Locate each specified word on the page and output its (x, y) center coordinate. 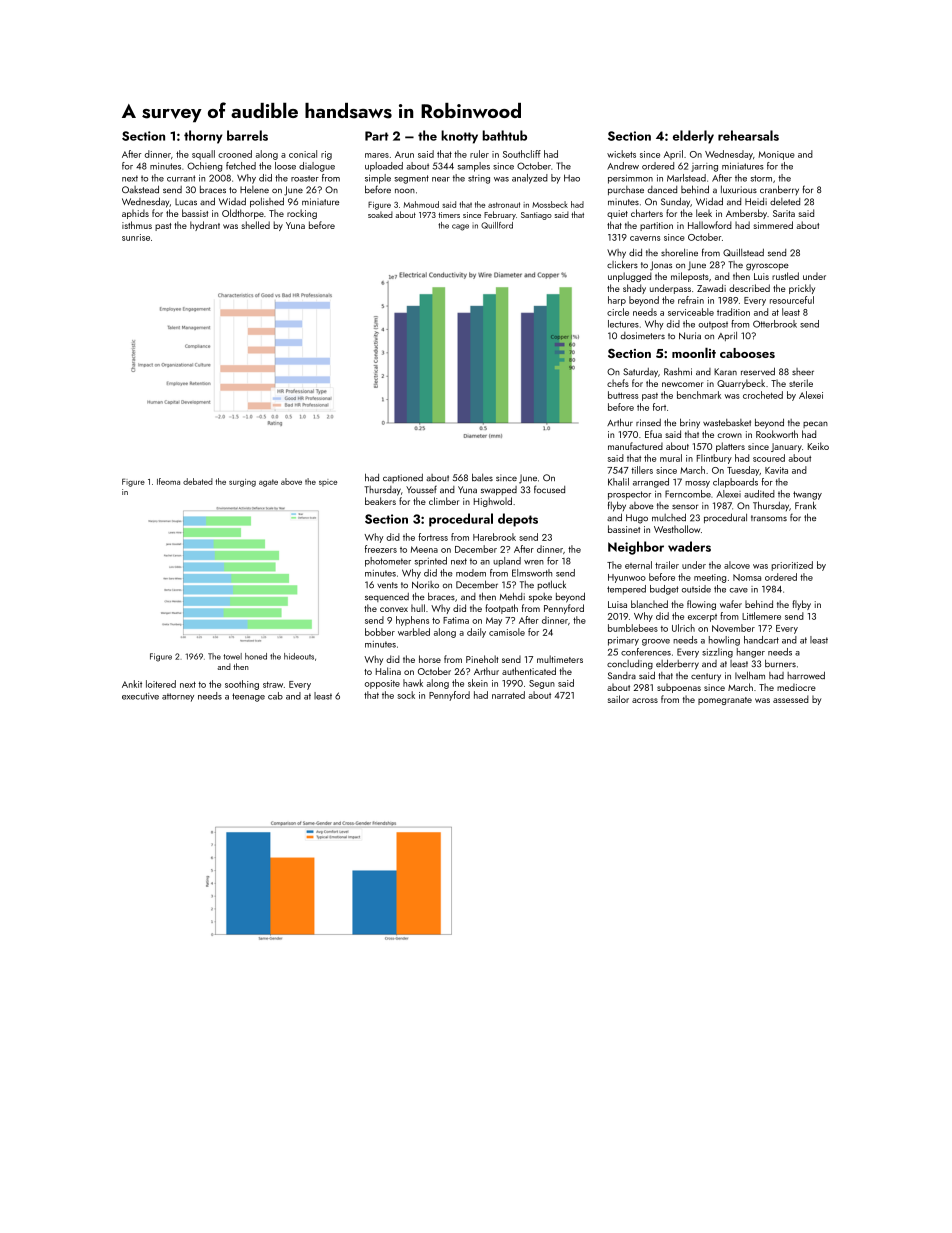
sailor (618, 699)
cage (460, 227)
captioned (403, 478)
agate (268, 483)
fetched (241, 166)
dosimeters (643, 335)
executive (140, 696)
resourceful (792, 300)
